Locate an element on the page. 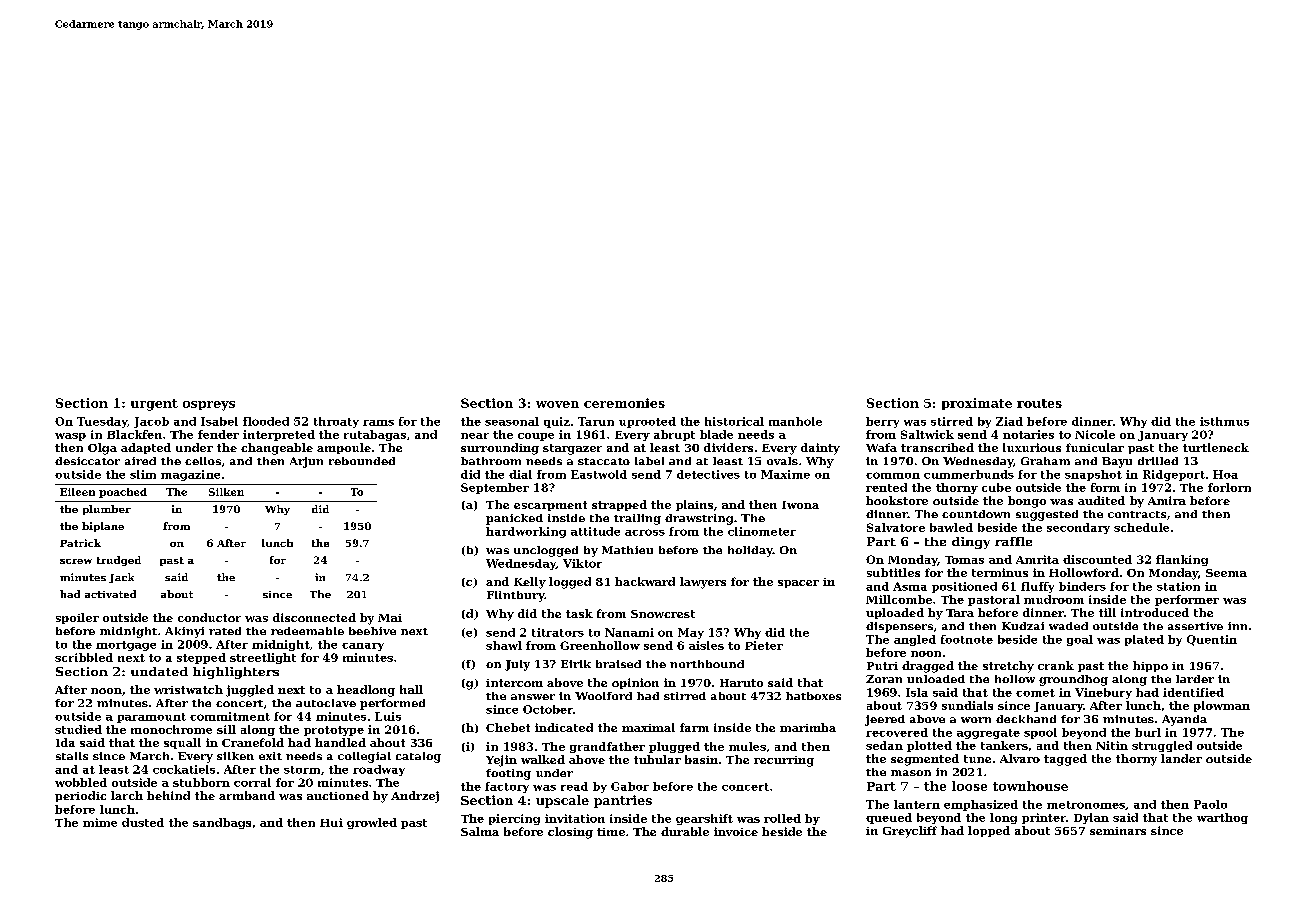 This document has width=1308, height=924. quiz is located at coordinates (557, 422).
